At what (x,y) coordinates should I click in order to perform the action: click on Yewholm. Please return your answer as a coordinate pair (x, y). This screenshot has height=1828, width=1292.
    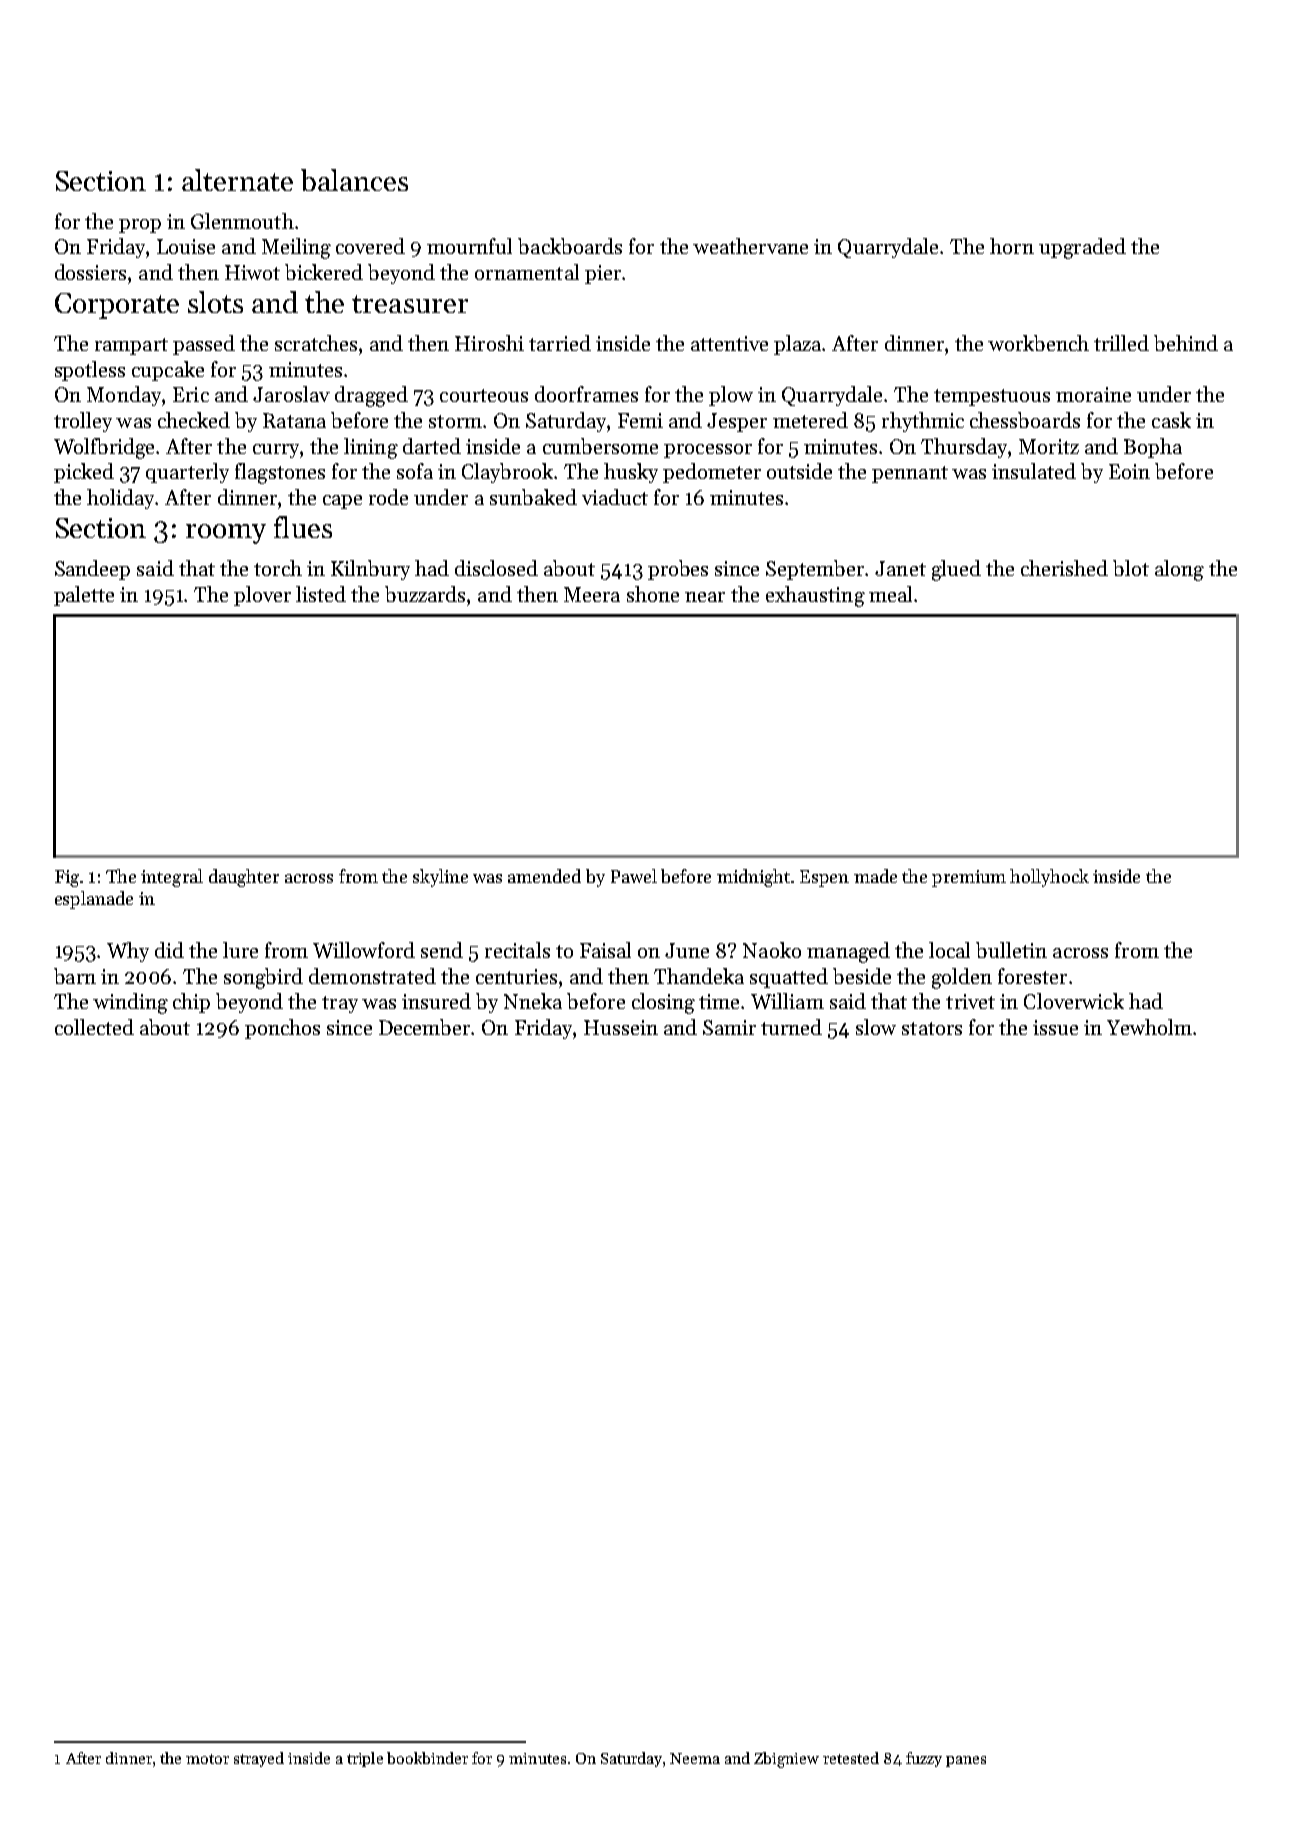
    Looking at the image, I should click on (1149, 1027).
